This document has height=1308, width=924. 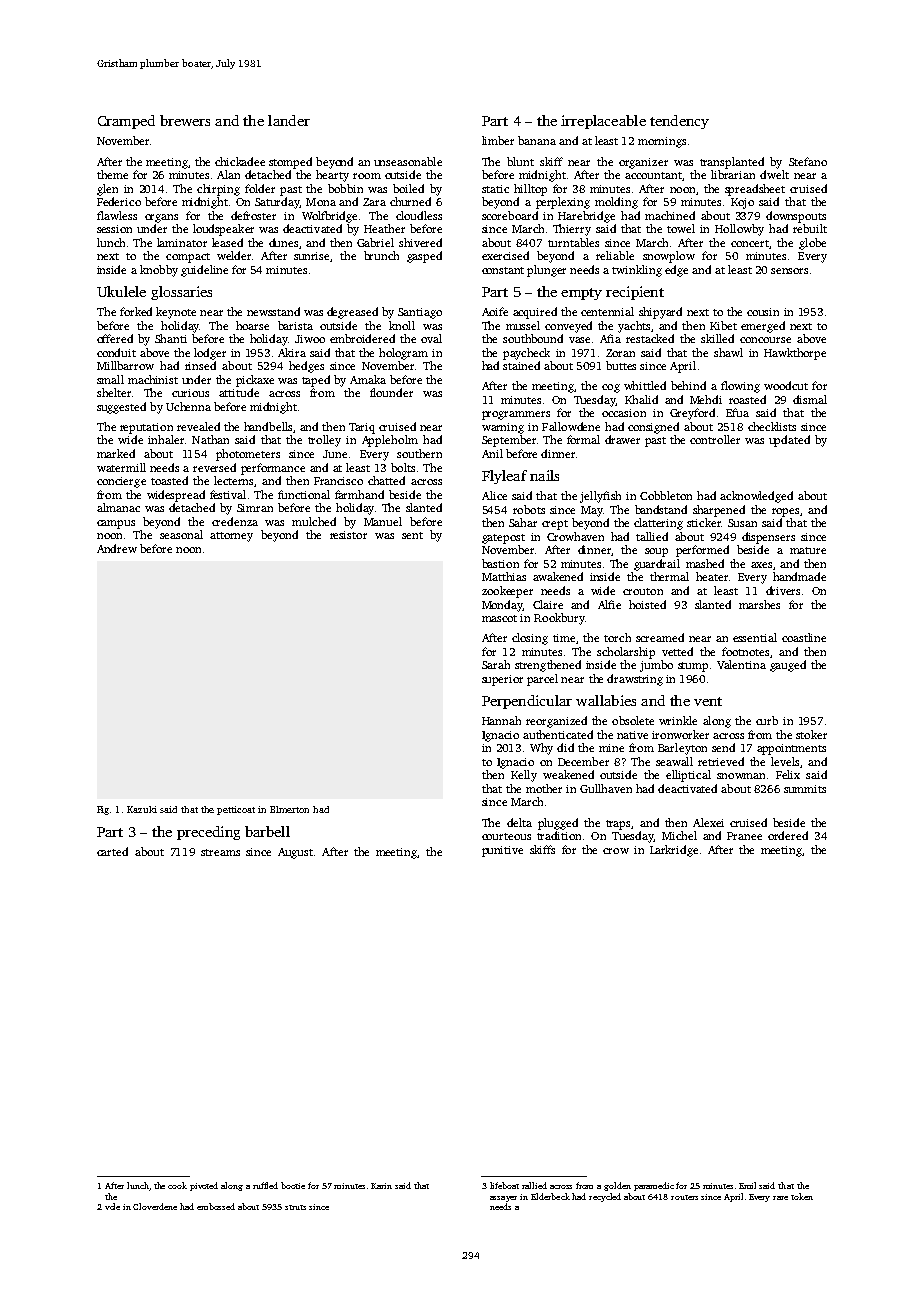 What do you see at coordinates (289, 120) in the document?
I see `lander` at bounding box center [289, 120].
